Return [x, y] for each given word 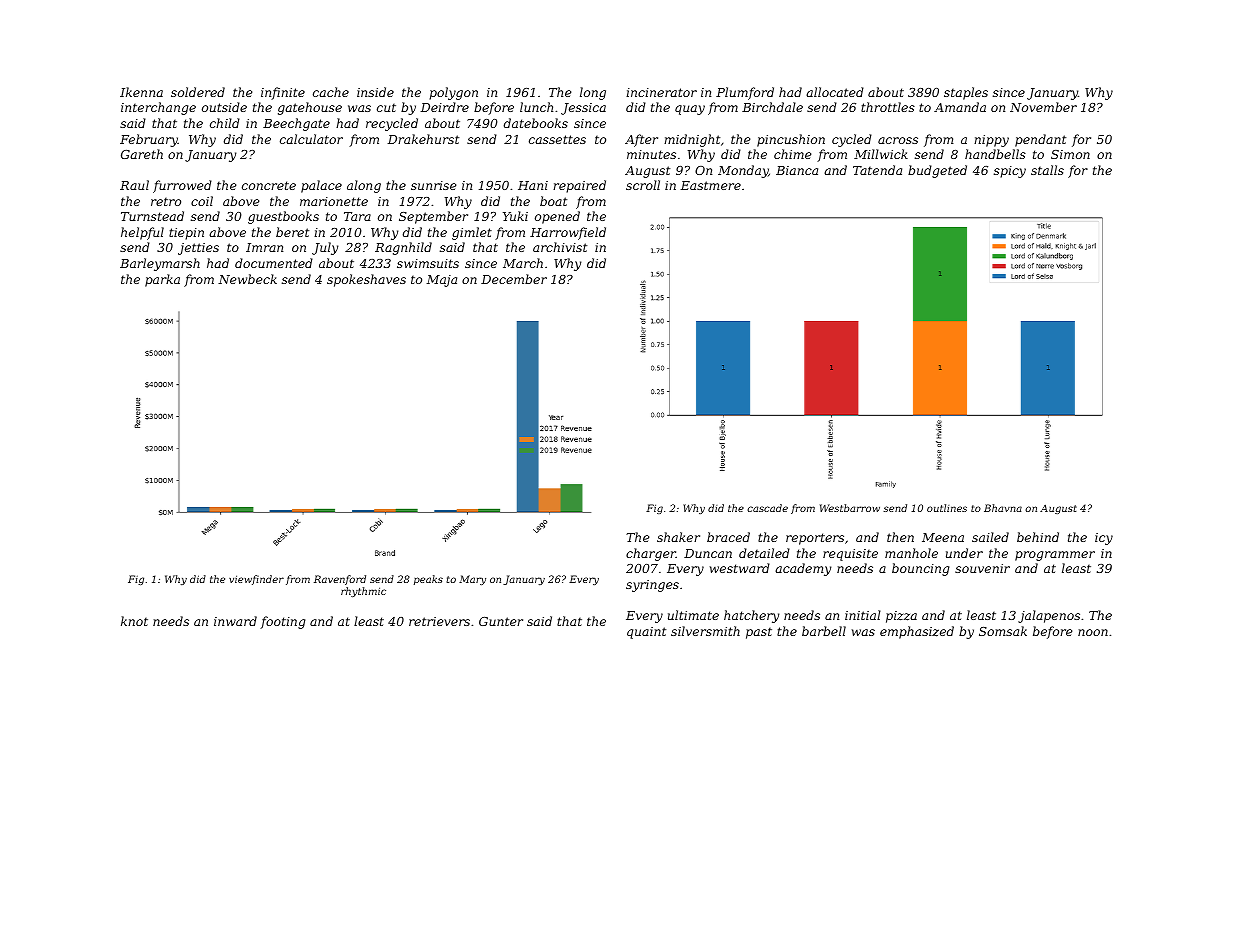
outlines [947, 508]
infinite [283, 93]
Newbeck [247, 279]
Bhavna [1003, 508]
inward [235, 621]
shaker [678, 537]
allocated [835, 92]
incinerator [661, 92]
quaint [646, 633]
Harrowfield [568, 233]
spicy [1010, 172]
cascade [767, 508]
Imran [264, 247]
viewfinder [256, 580]
